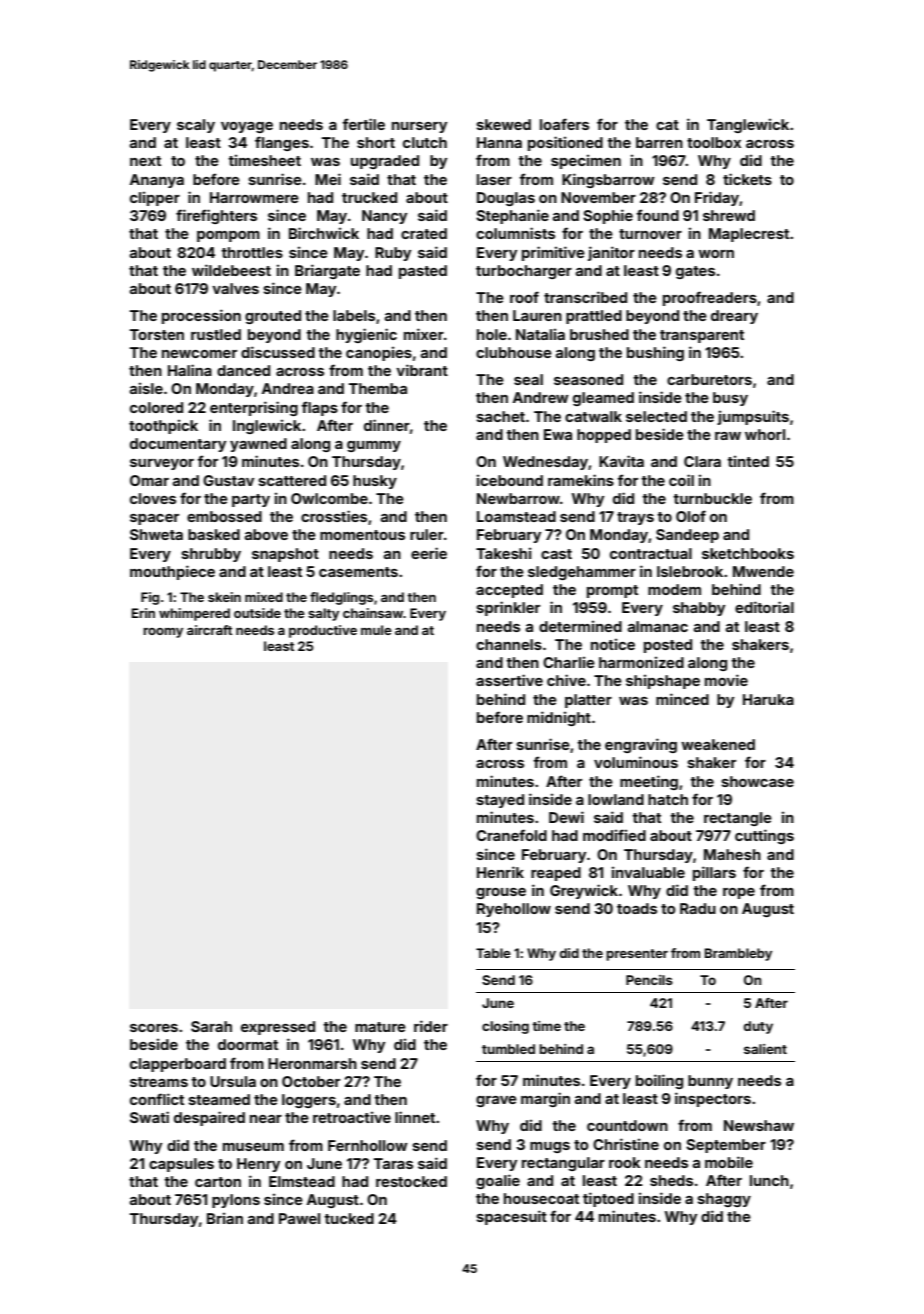 This screenshot has width=924, height=1314. Describe the element at coordinates (236, 1201) in the screenshot. I see `pylons` at that location.
